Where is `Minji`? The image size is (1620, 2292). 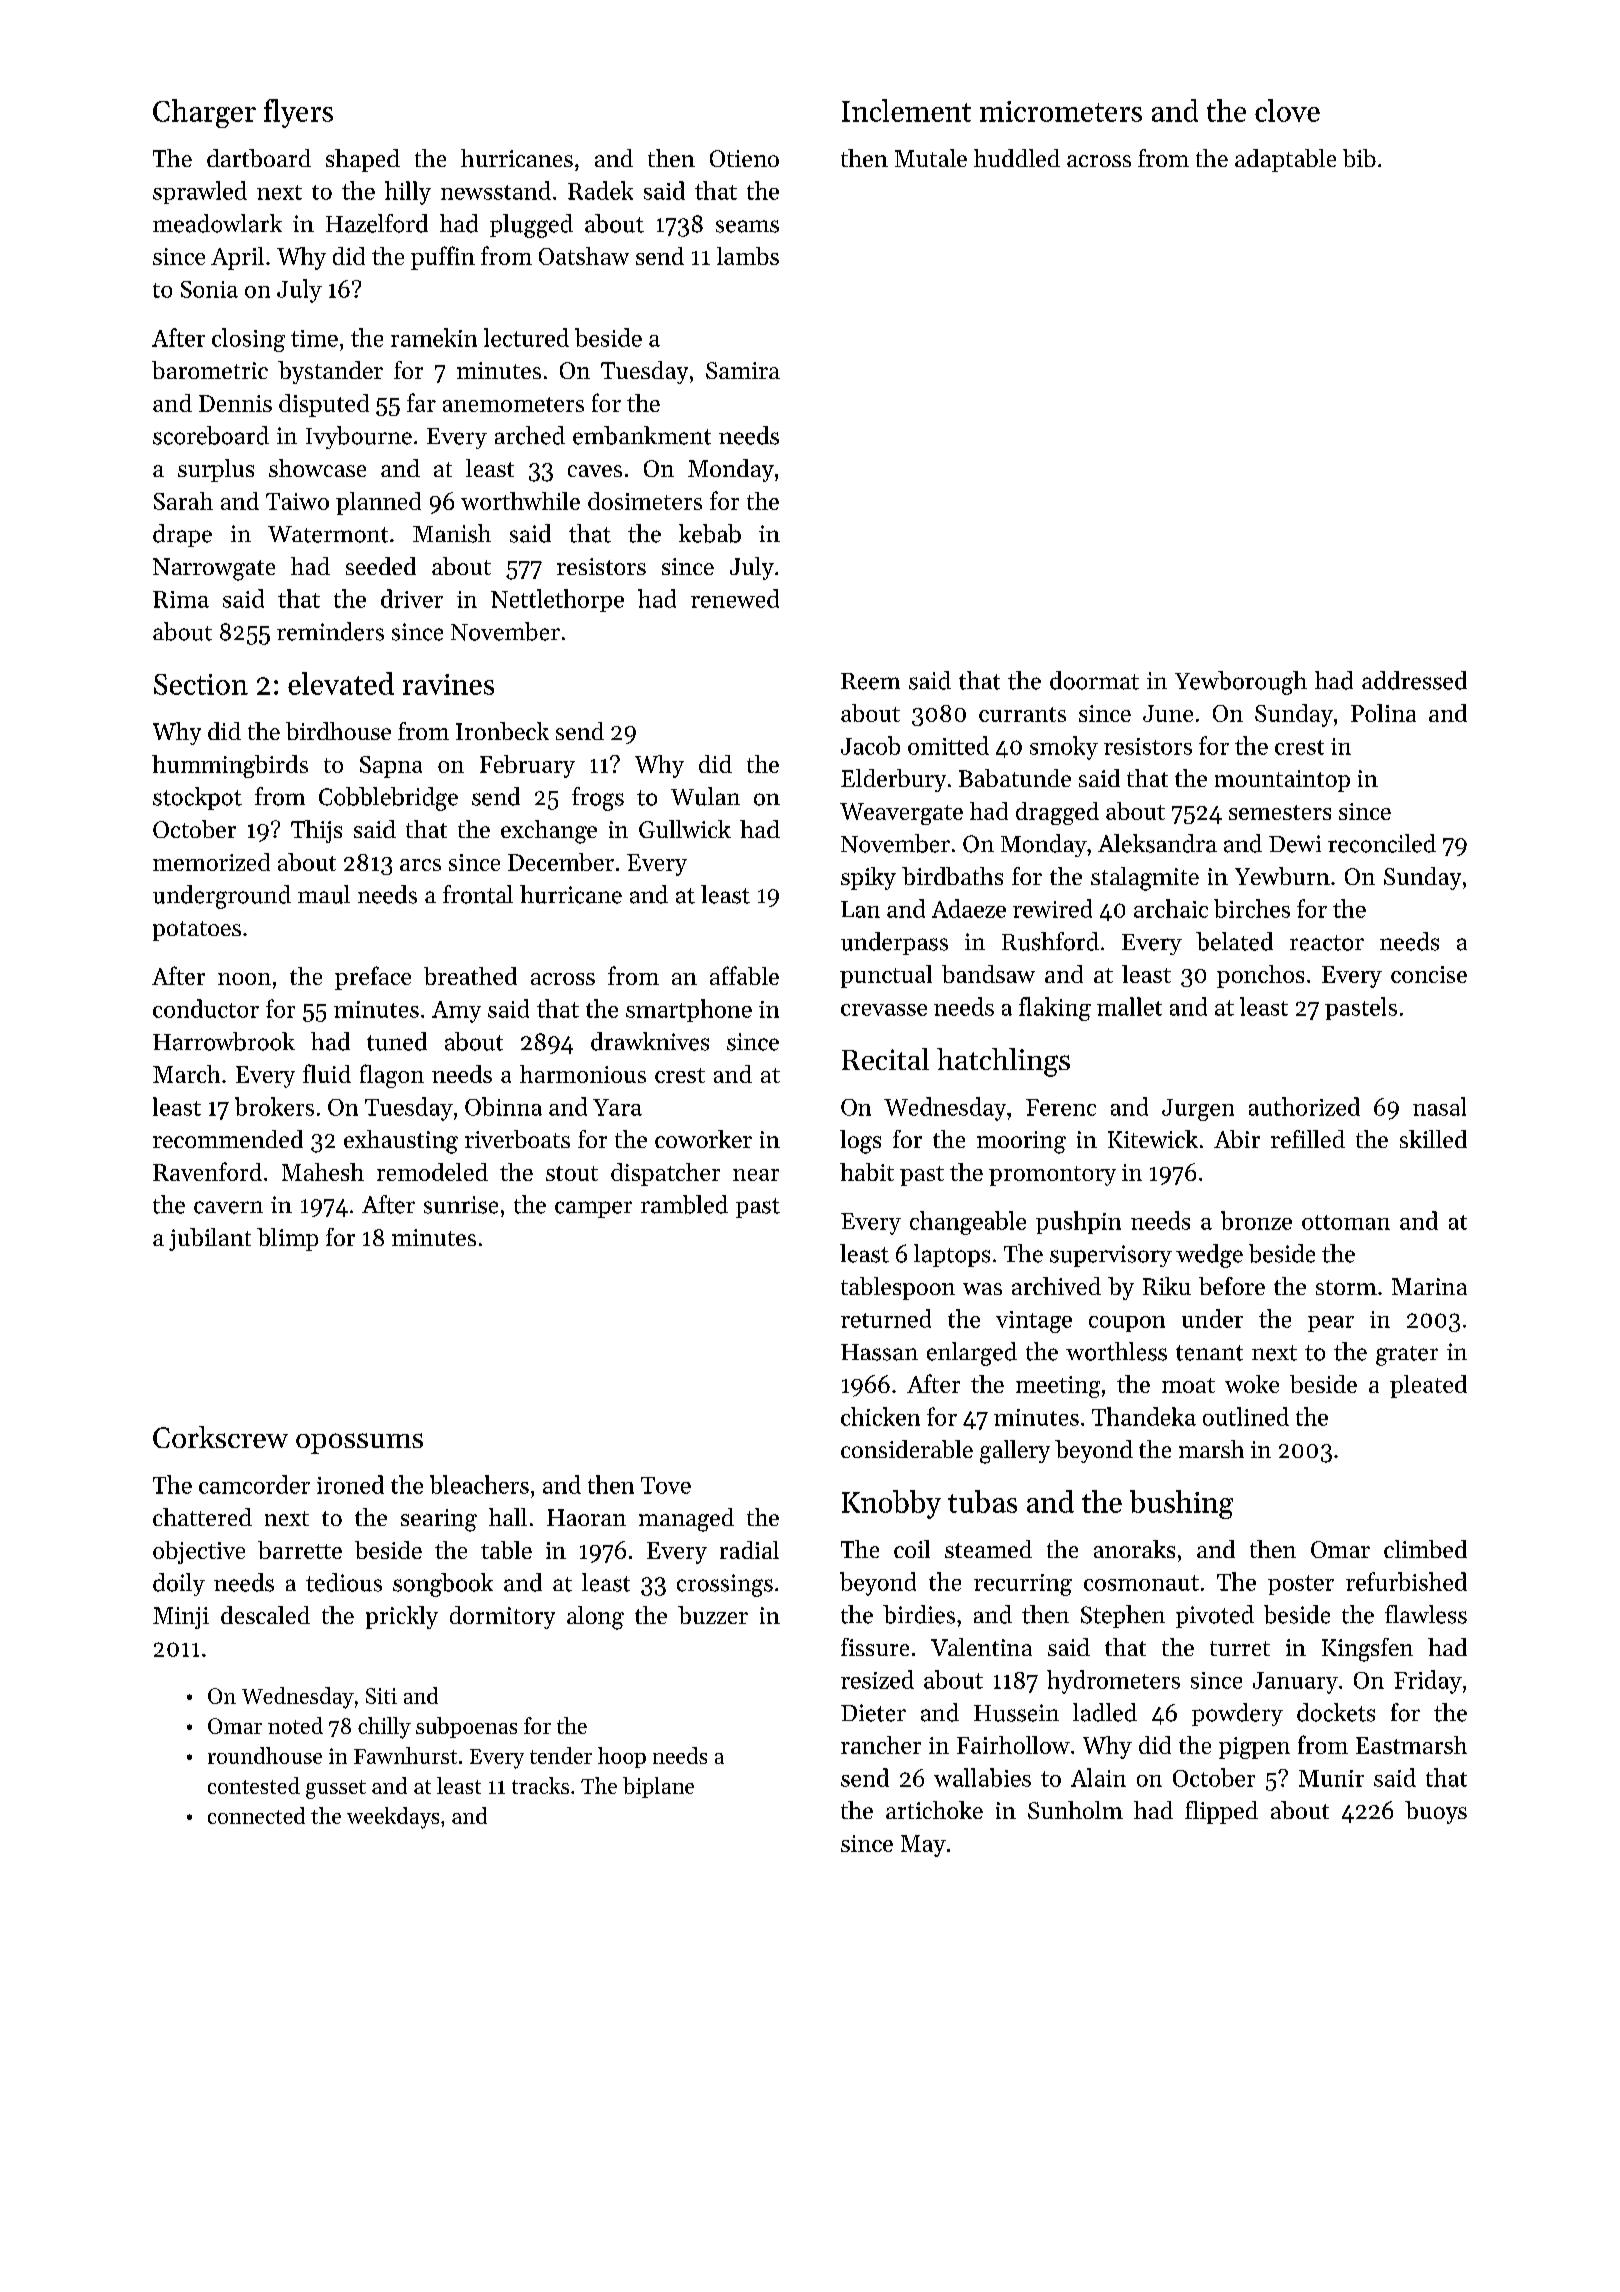 Minji is located at coordinates (181, 1618).
